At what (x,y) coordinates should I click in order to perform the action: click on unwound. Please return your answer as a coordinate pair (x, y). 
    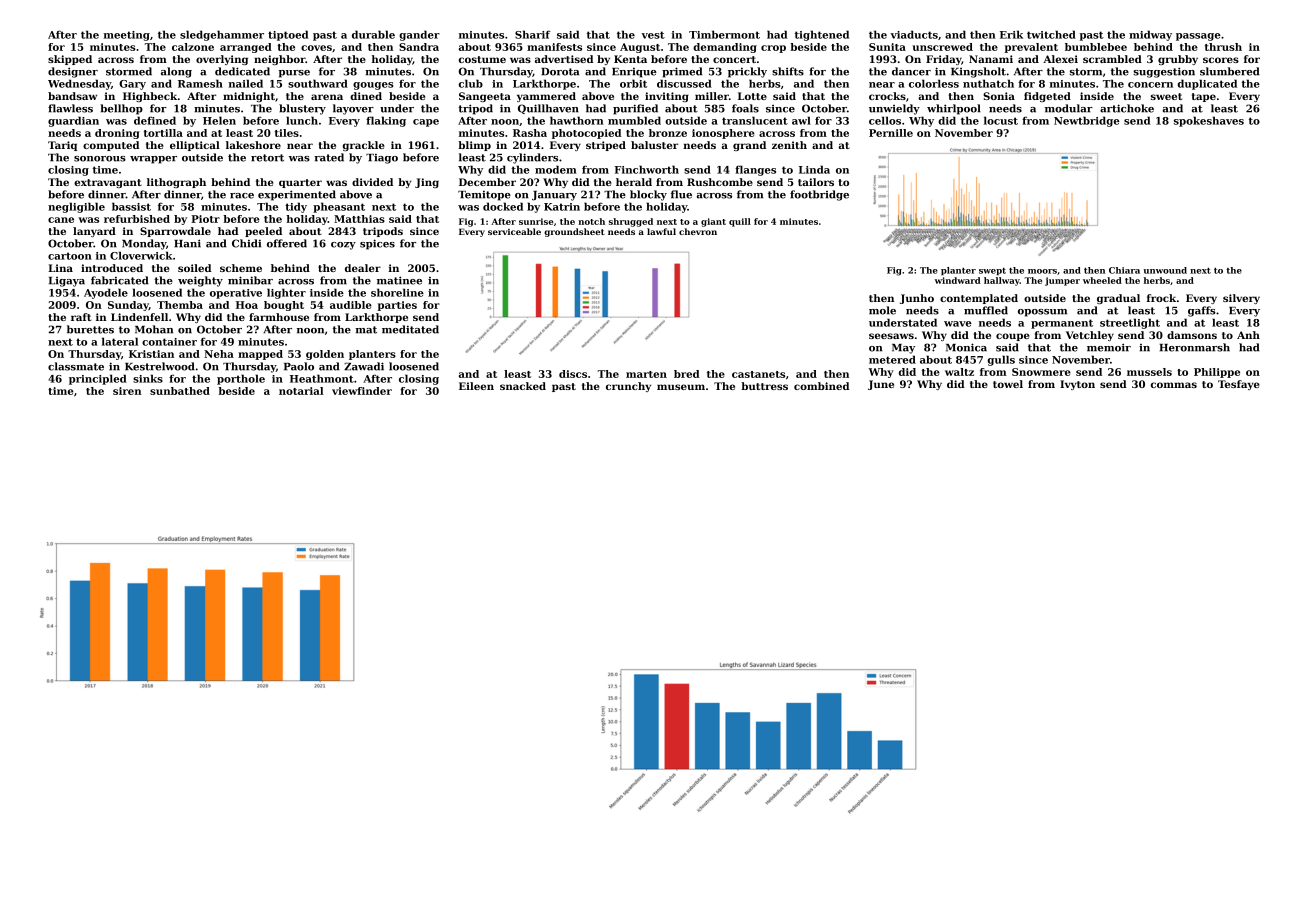
    Looking at the image, I should click on (1165, 270).
